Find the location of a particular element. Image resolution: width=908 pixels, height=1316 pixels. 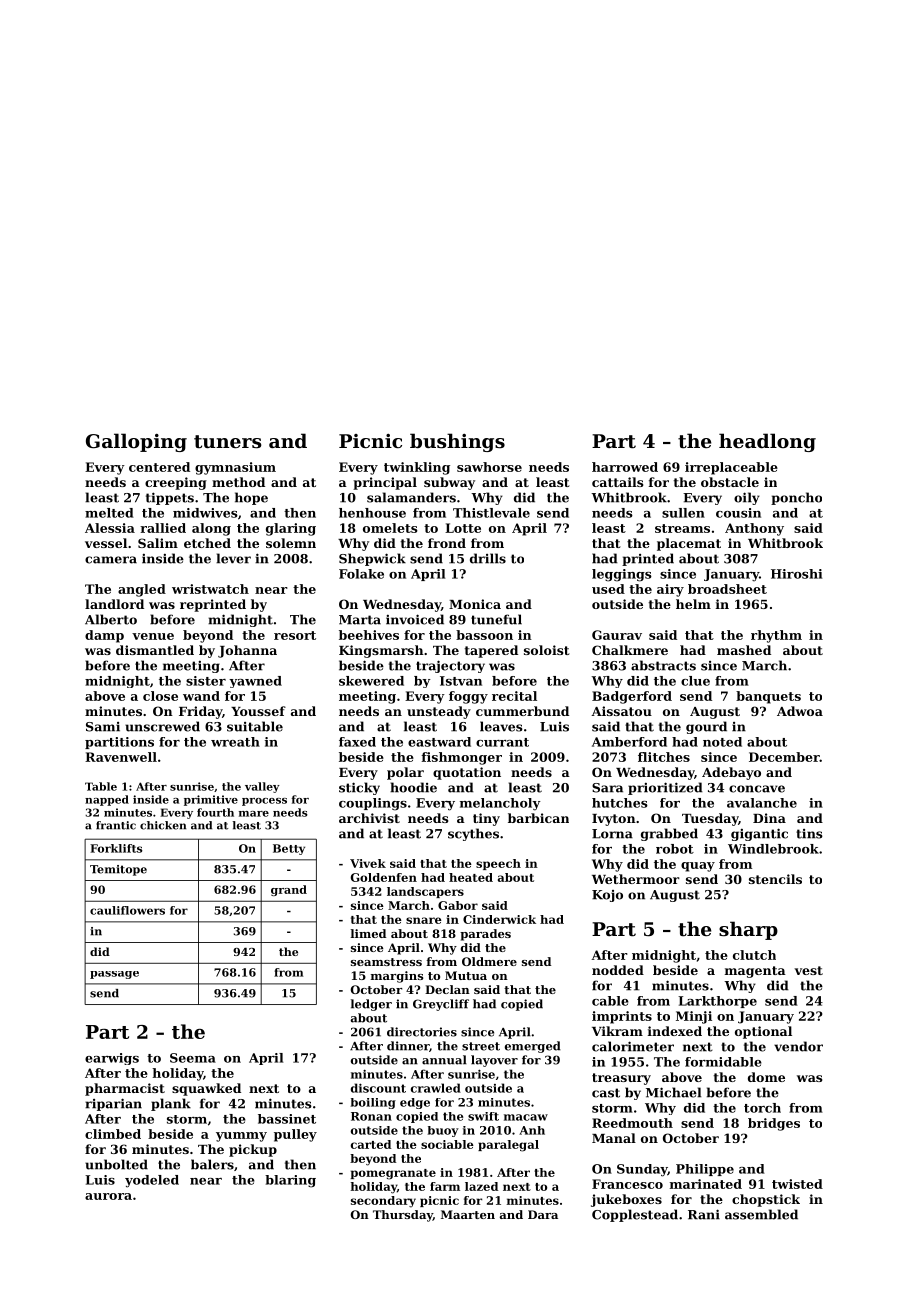

Galloping is located at coordinates (136, 442).
